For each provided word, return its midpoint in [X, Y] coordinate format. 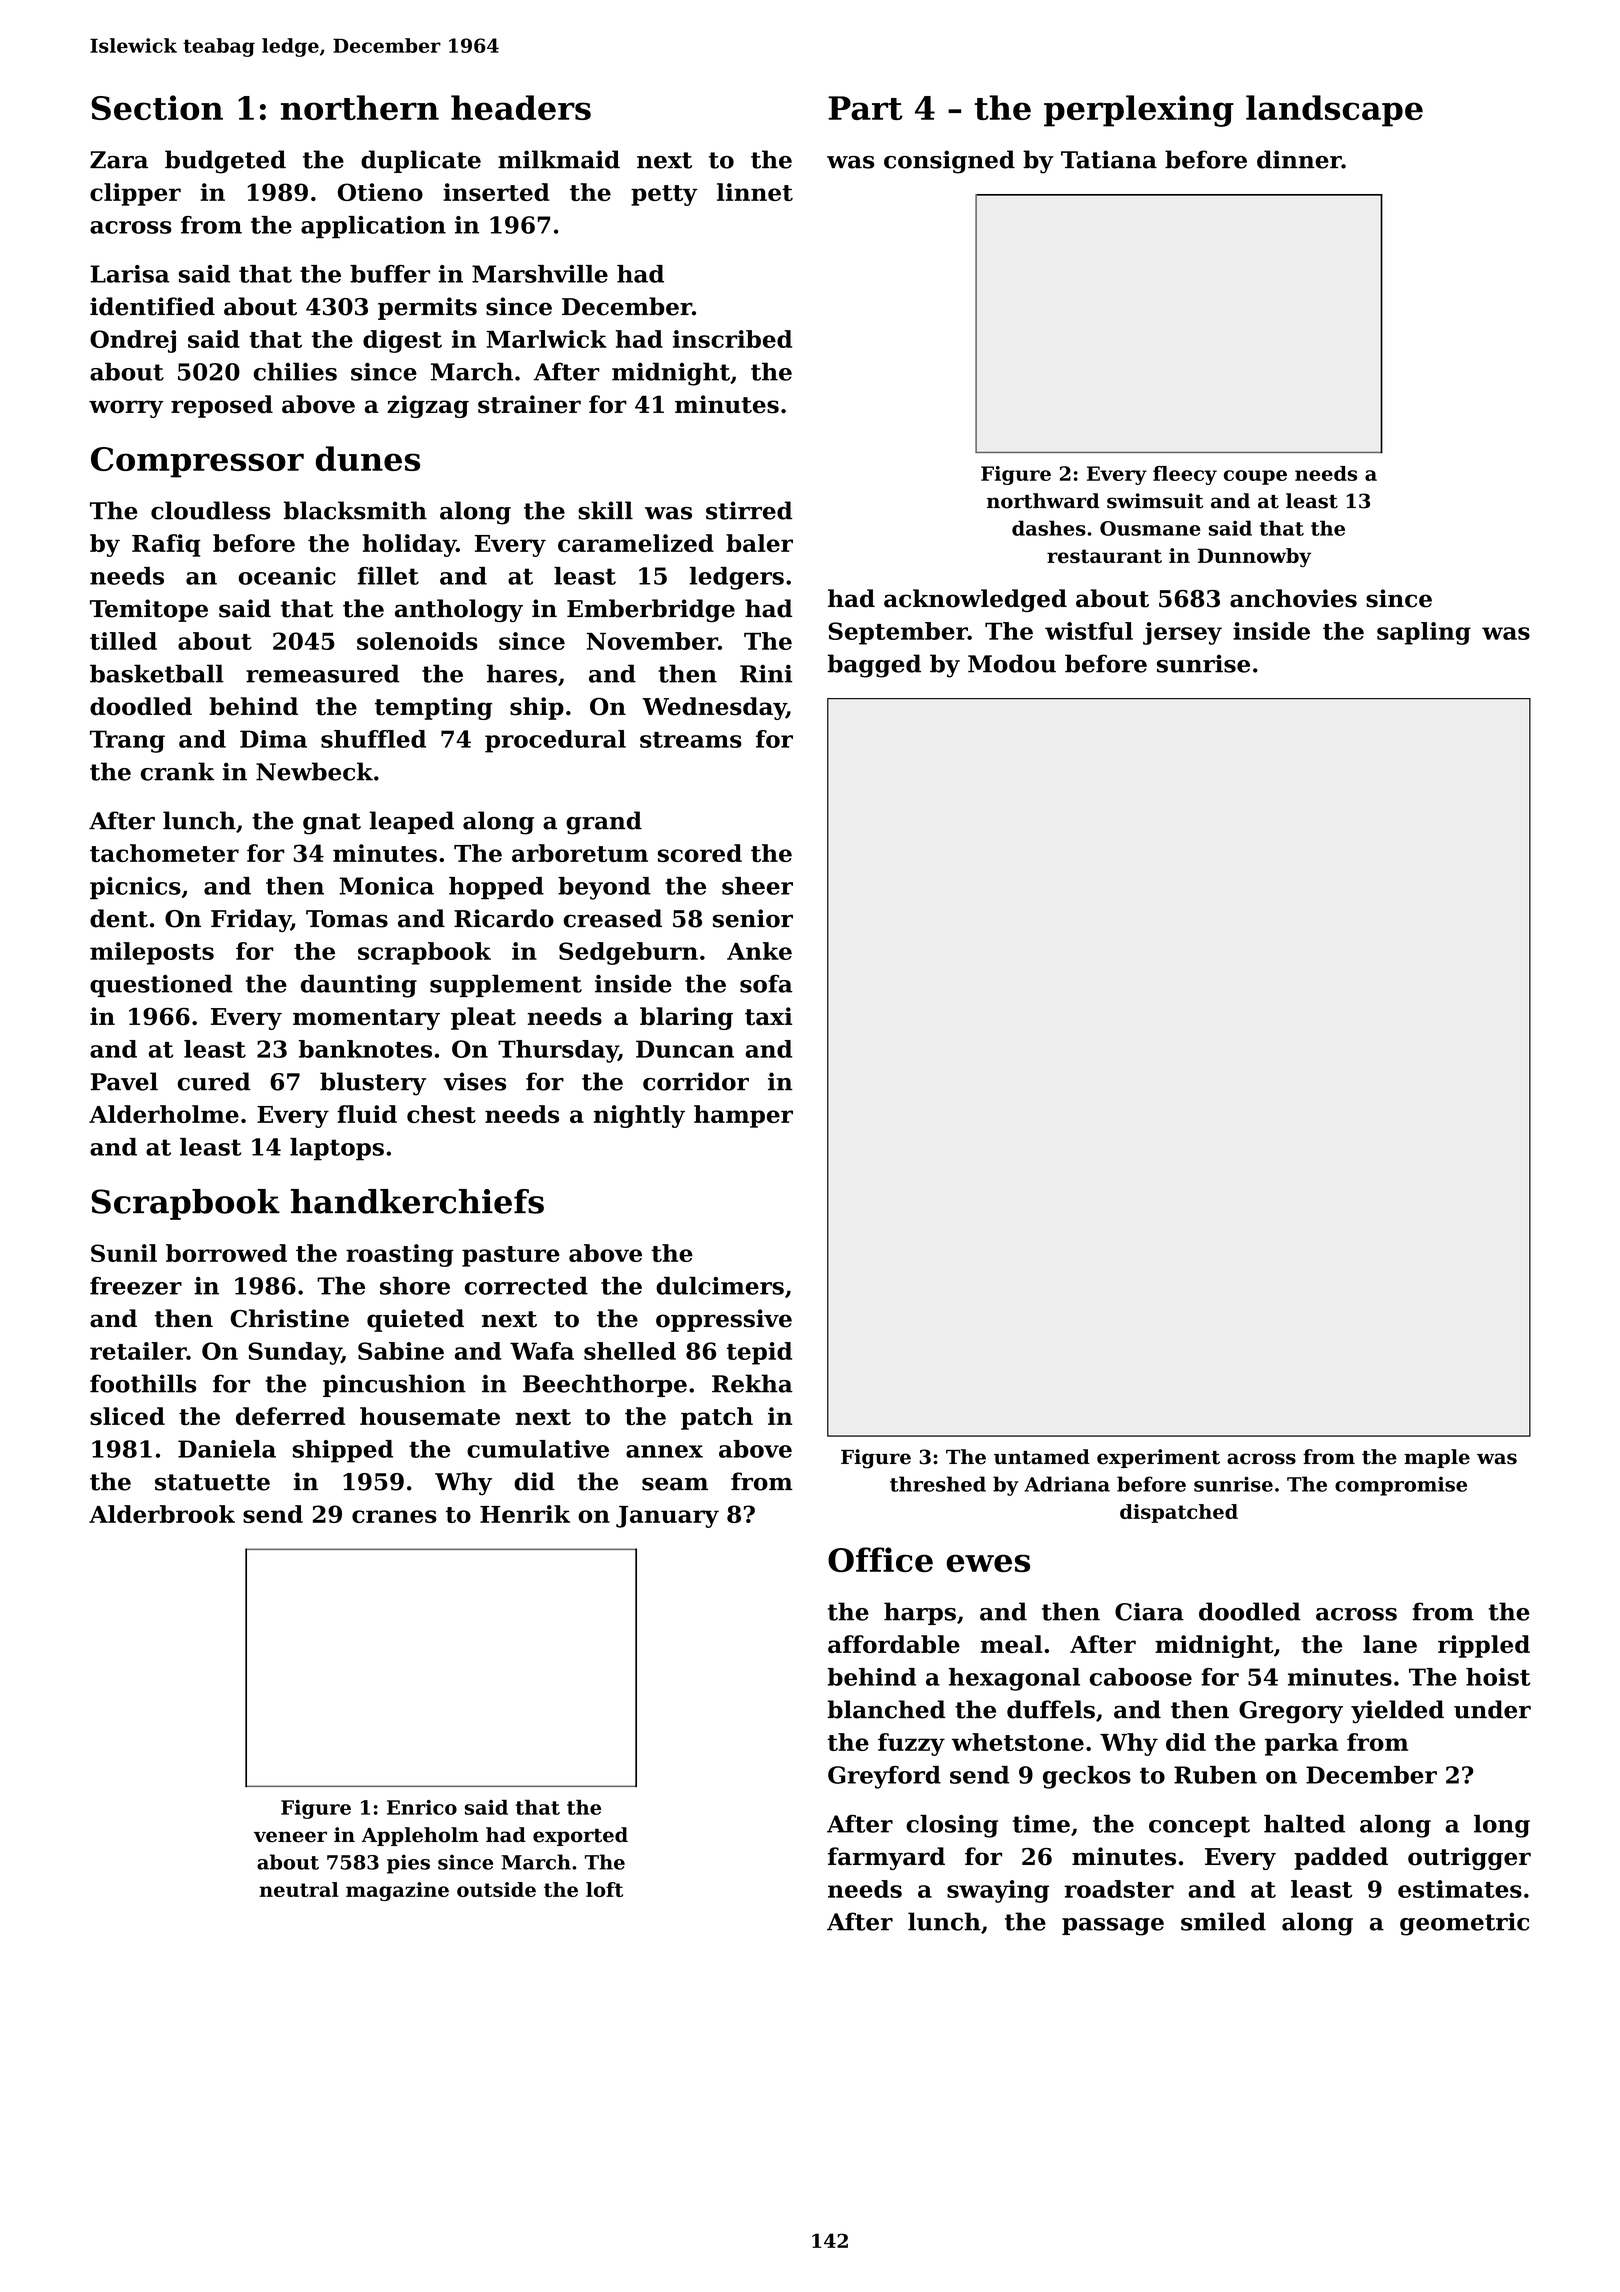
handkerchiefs [417, 1201]
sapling [1424, 633]
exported [580, 1836]
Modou [1012, 663]
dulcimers [720, 1286]
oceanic [287, 576]
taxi [768, 1016]
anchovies [1293, 598]
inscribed [732, 339]
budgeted [225, 162]
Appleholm [420, 1836]
